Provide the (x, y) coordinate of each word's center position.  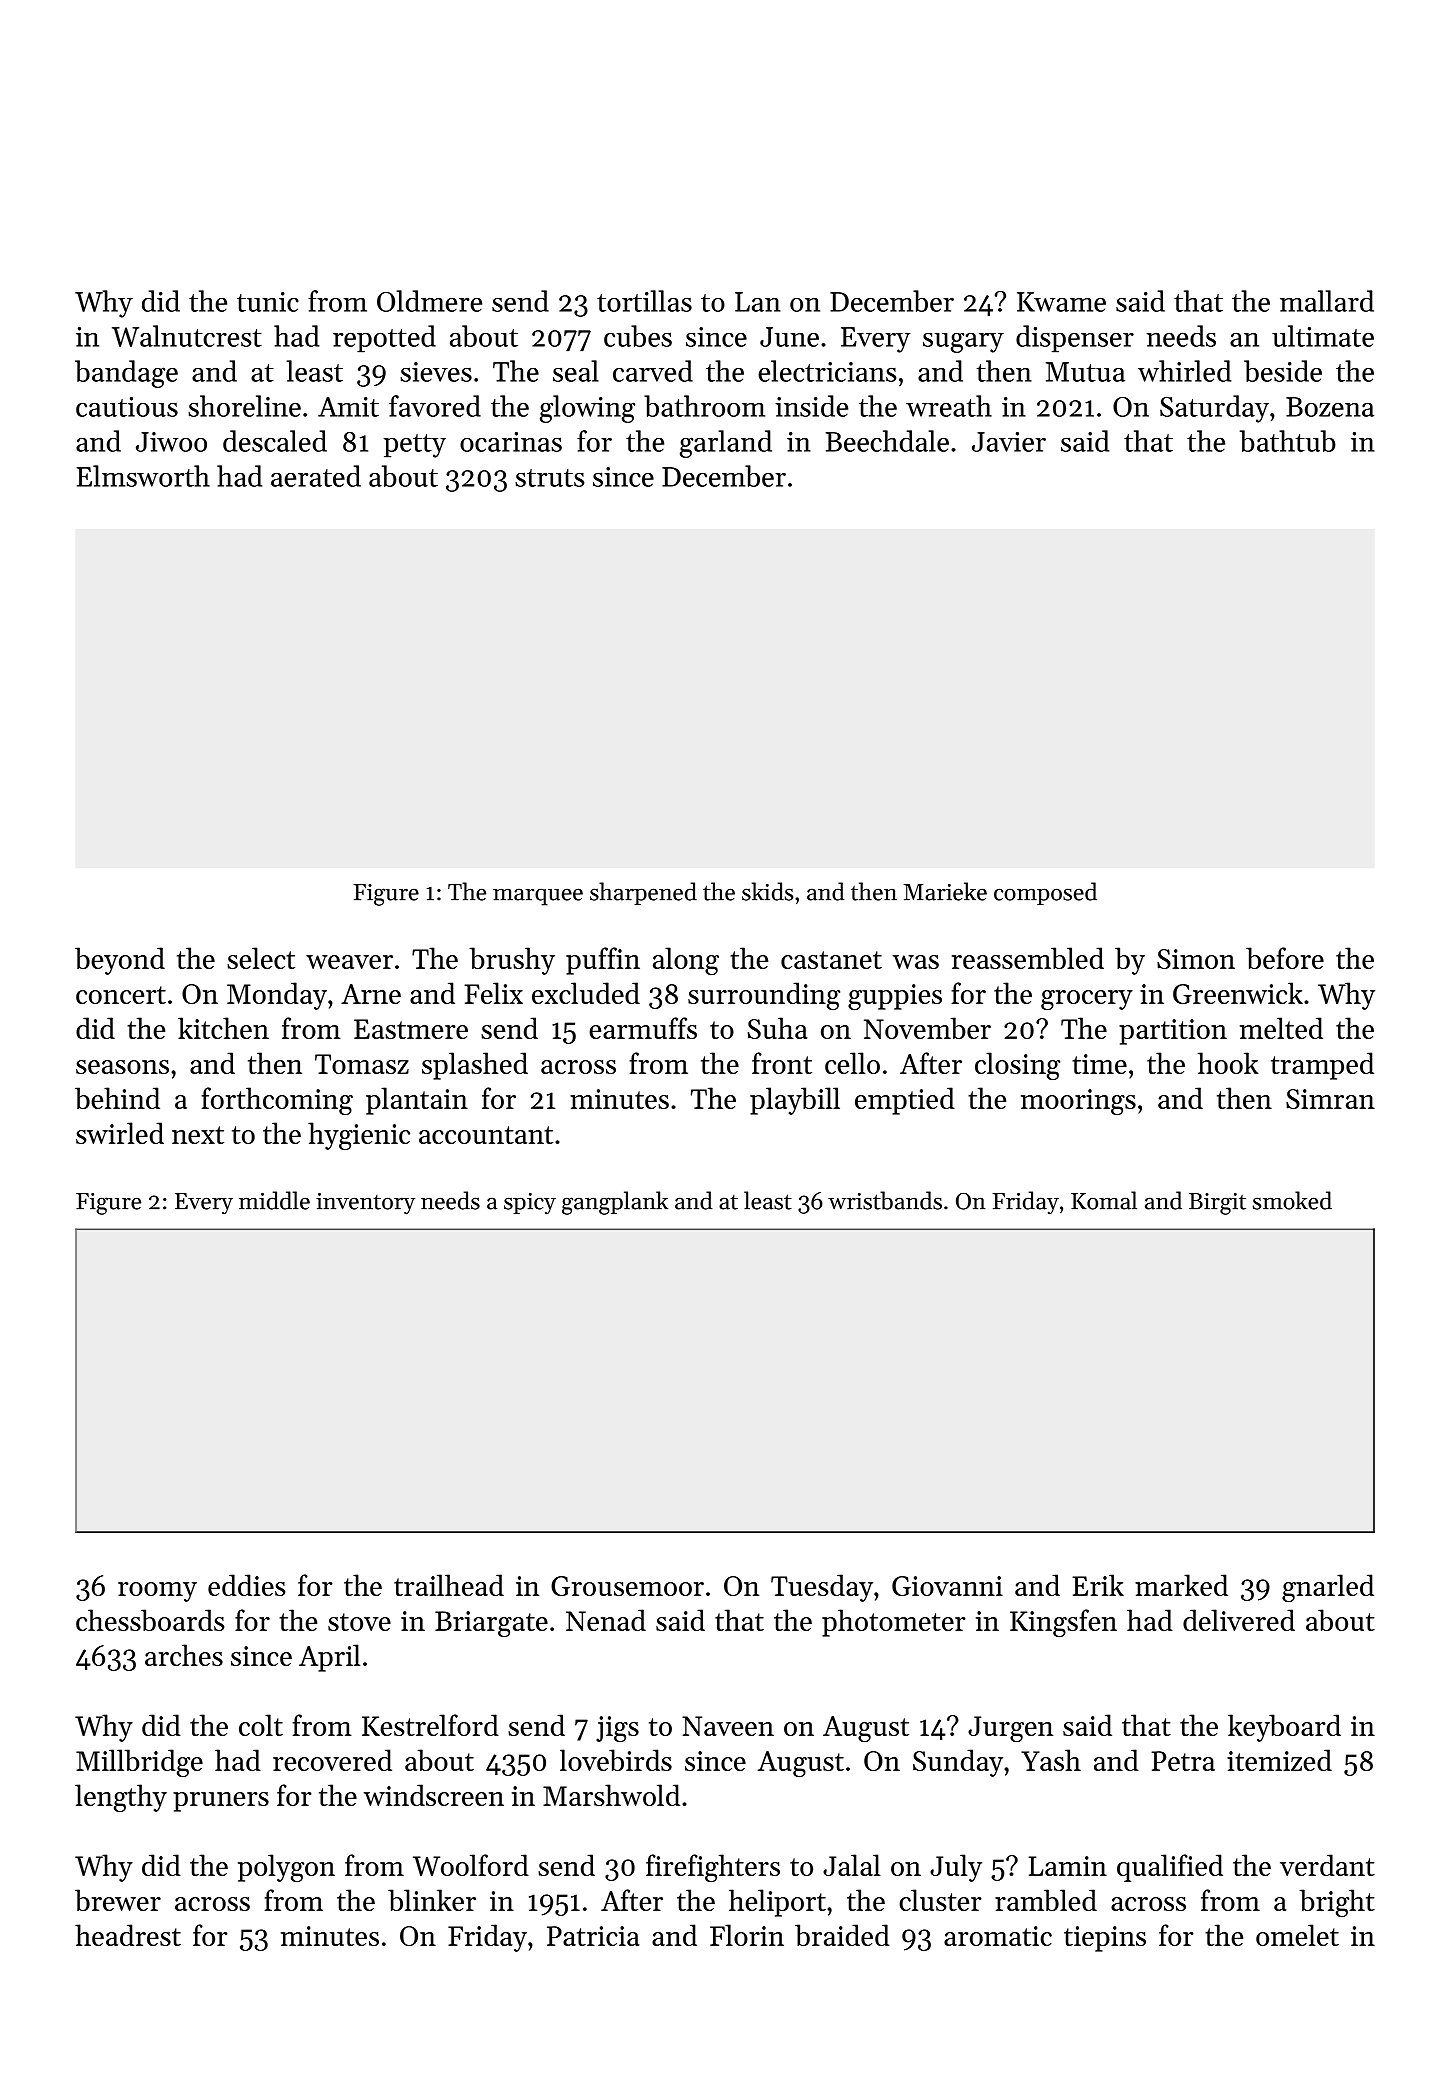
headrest (128, 1935)
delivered (1239, 1620)
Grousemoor (627, 1586)
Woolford (471, 1865)
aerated (316, 476)
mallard (1327, 301)
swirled (120, 1133)
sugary (963, 343)
